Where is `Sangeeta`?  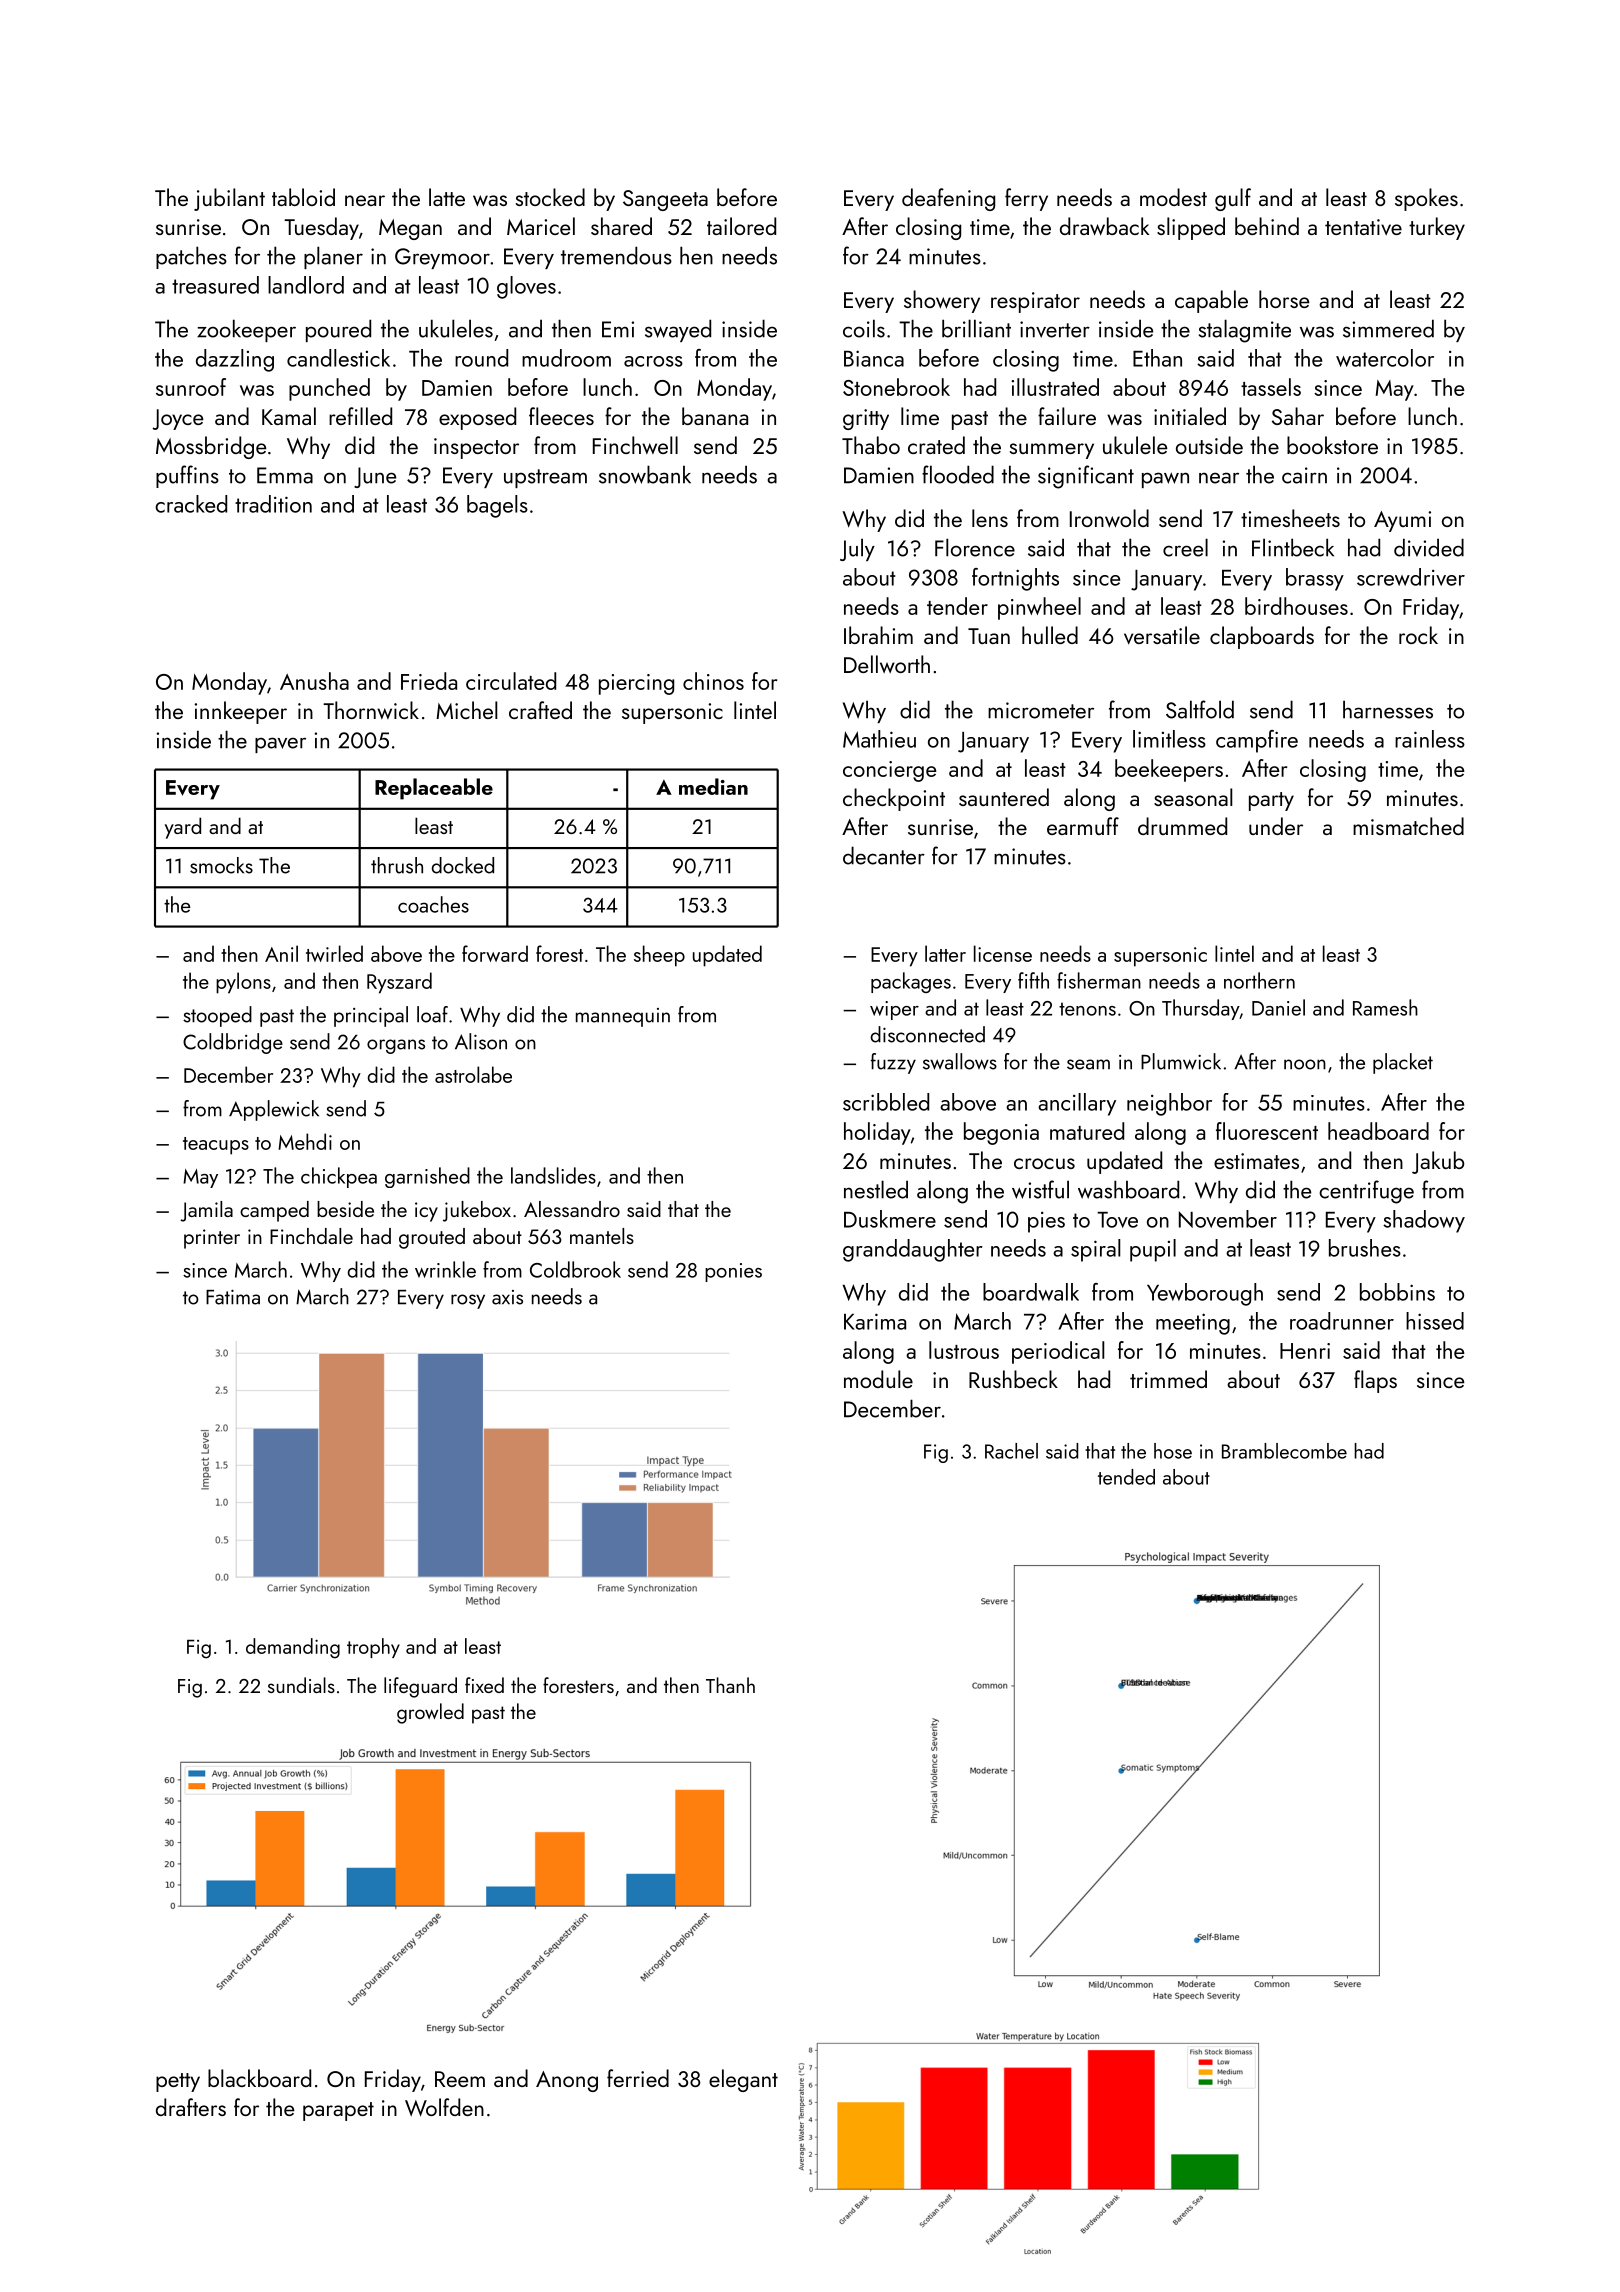
Sangeeta is located at coordinates (665, 200).
